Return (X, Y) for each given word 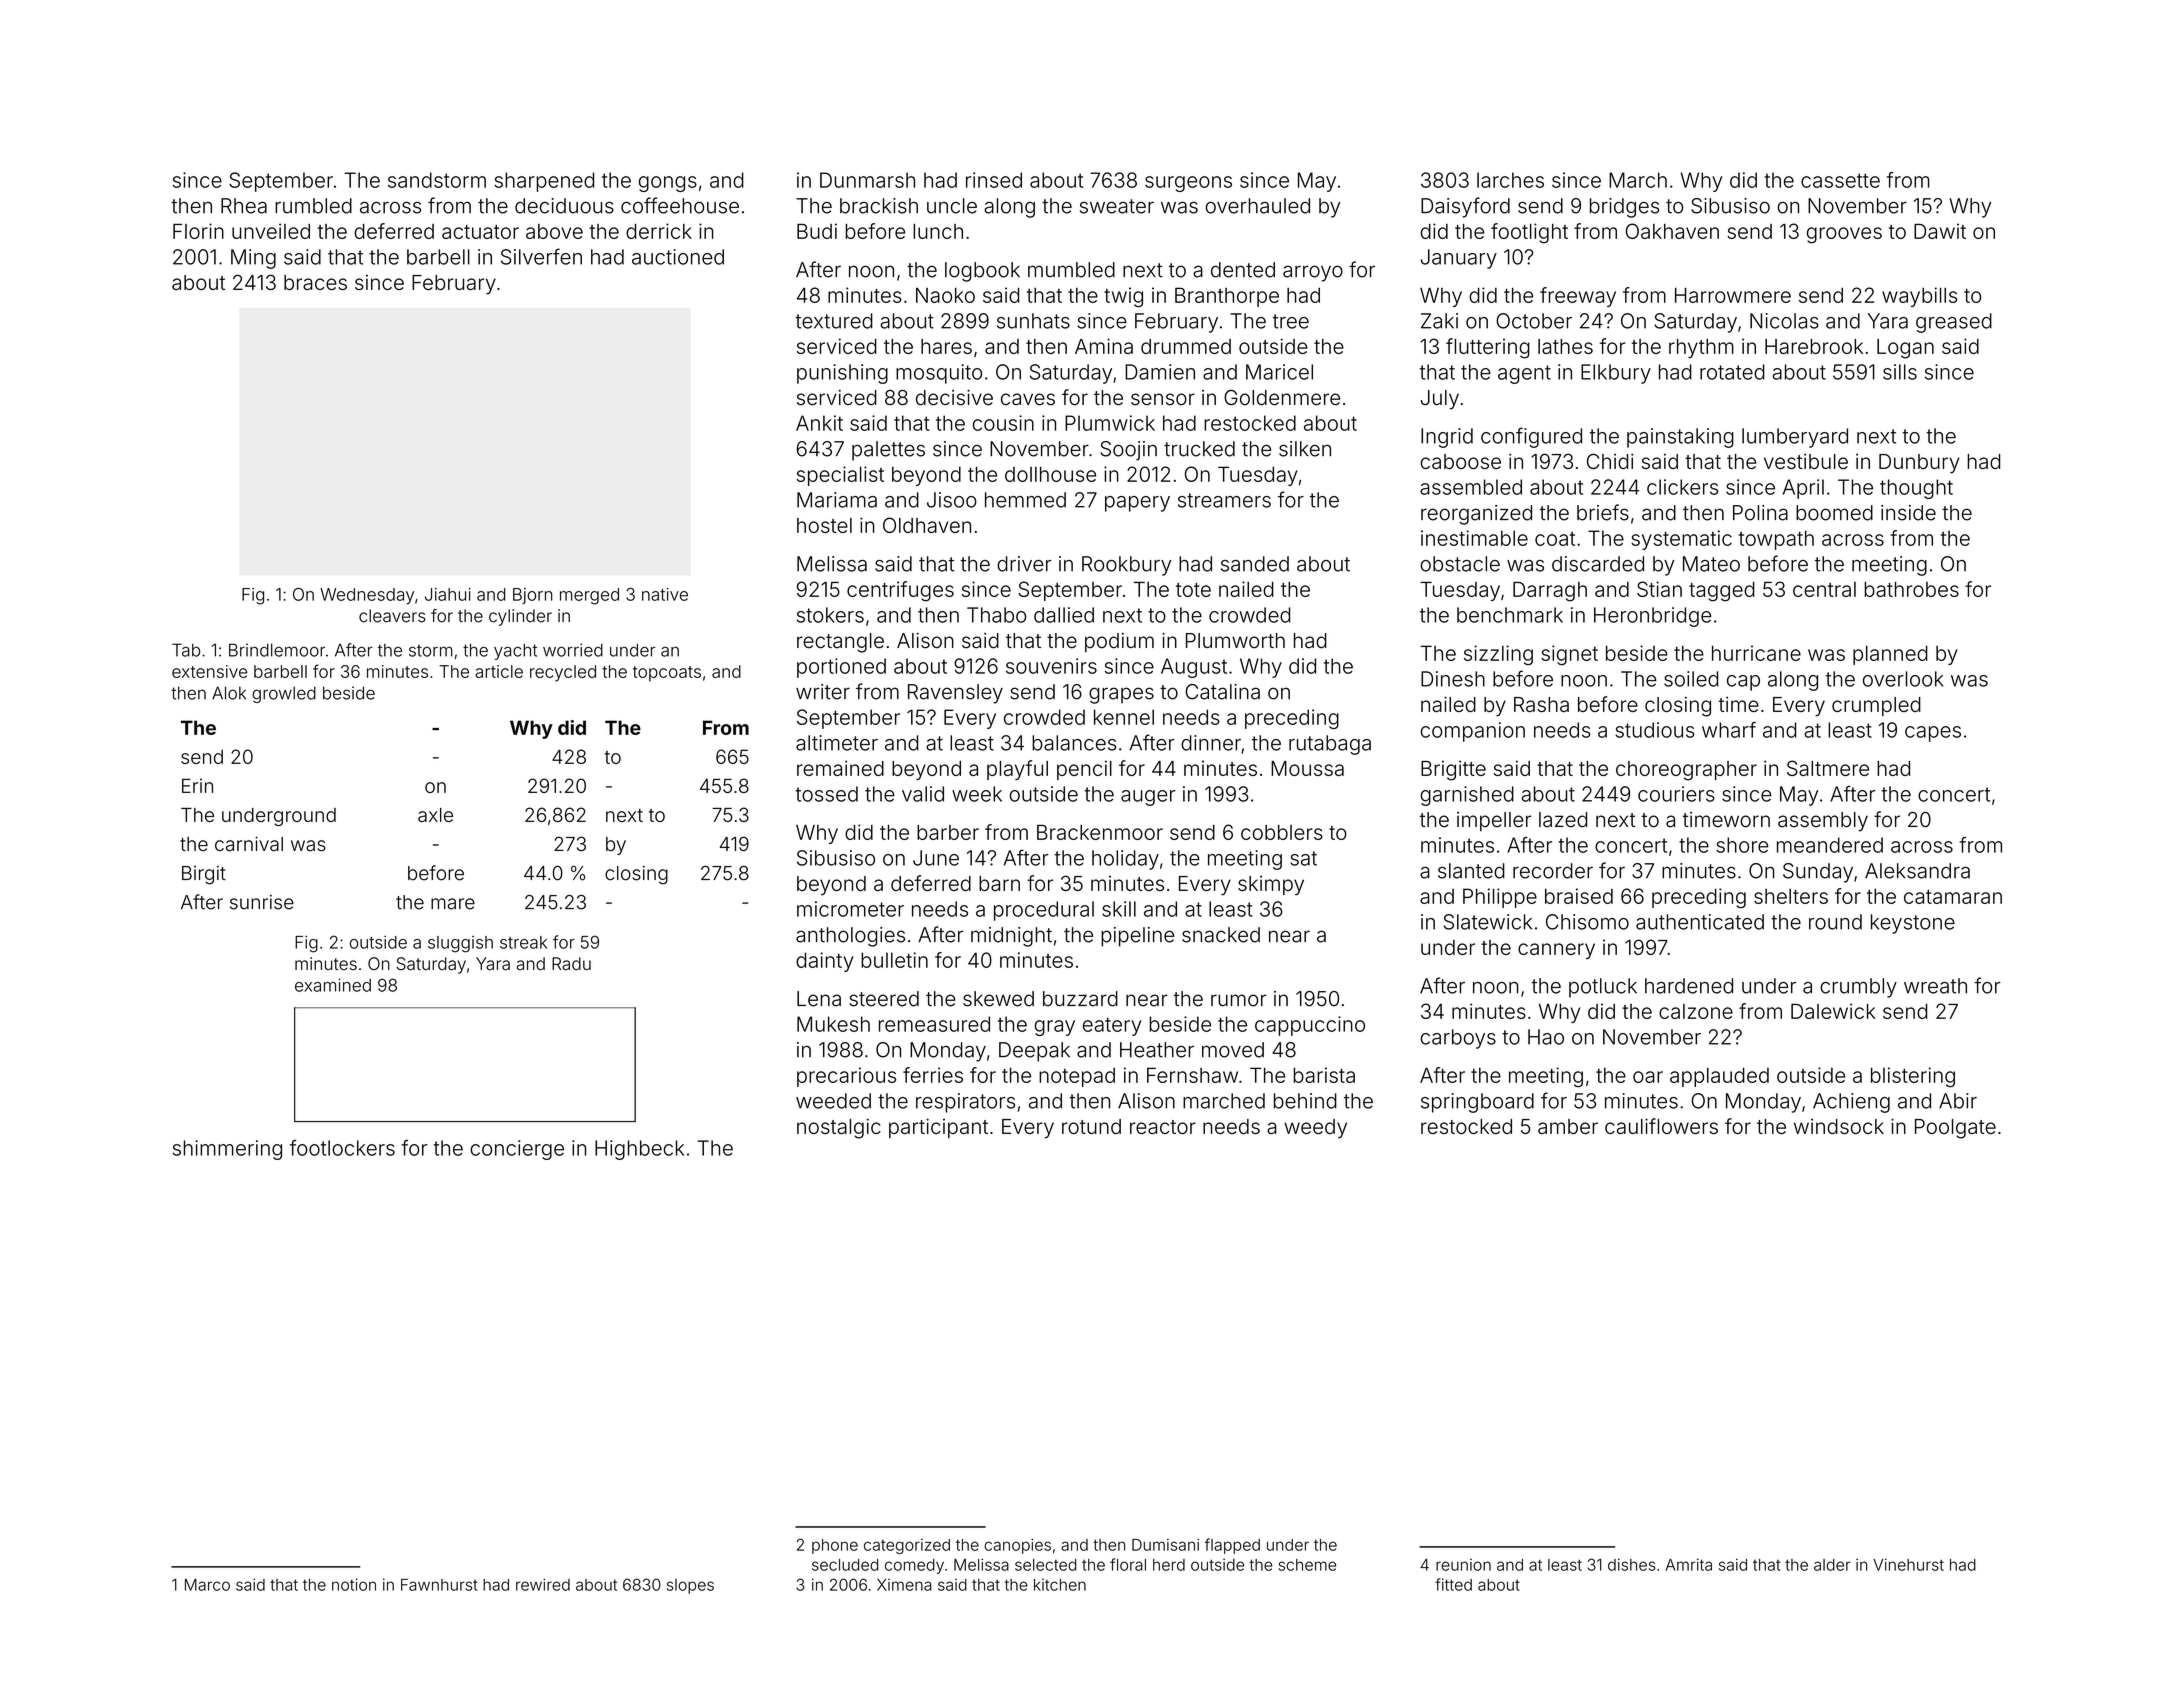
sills (1900, 372)
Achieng (1851, 1103)
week (977, 794)
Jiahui (448, 594)
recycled (563, 673)
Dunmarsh (867, 180)
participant (938, 1128)
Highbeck (639, 1150)
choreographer (1686, 771)
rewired (543, 1584)
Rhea (244, 206)
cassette (1840, 180)
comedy (914, 1566)
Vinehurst (1908, 1564)
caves (1028, 399)
